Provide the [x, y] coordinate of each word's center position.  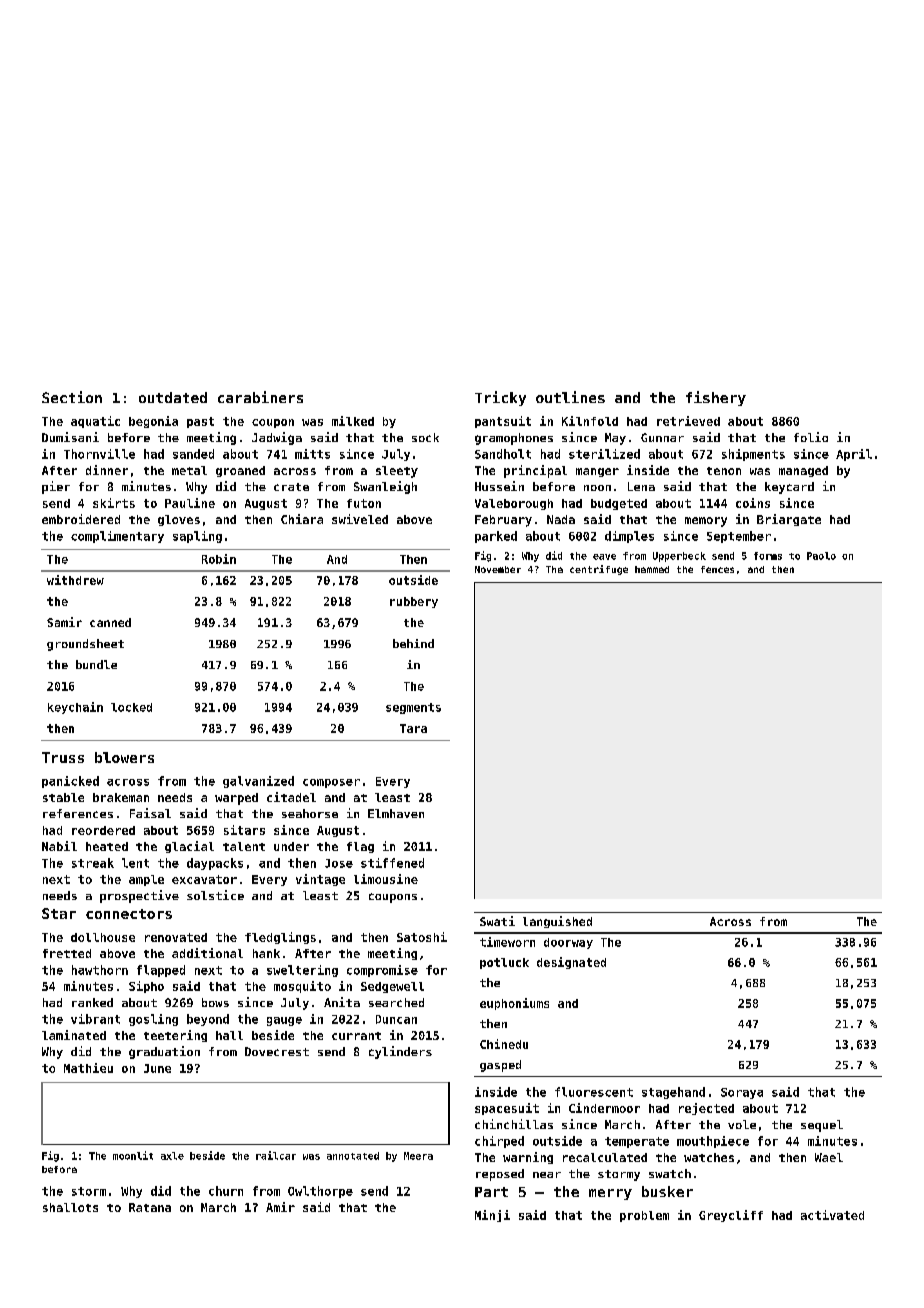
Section [72, 397]
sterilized [604, 454]
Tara [413, 728]
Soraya [742, 1093]
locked [131, 707]
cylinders [400, 1052]
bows [215, 1002]
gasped [500, 1066]
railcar [276, 1155]
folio [811, 437]
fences [717, 569]
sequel [822, 1126]
